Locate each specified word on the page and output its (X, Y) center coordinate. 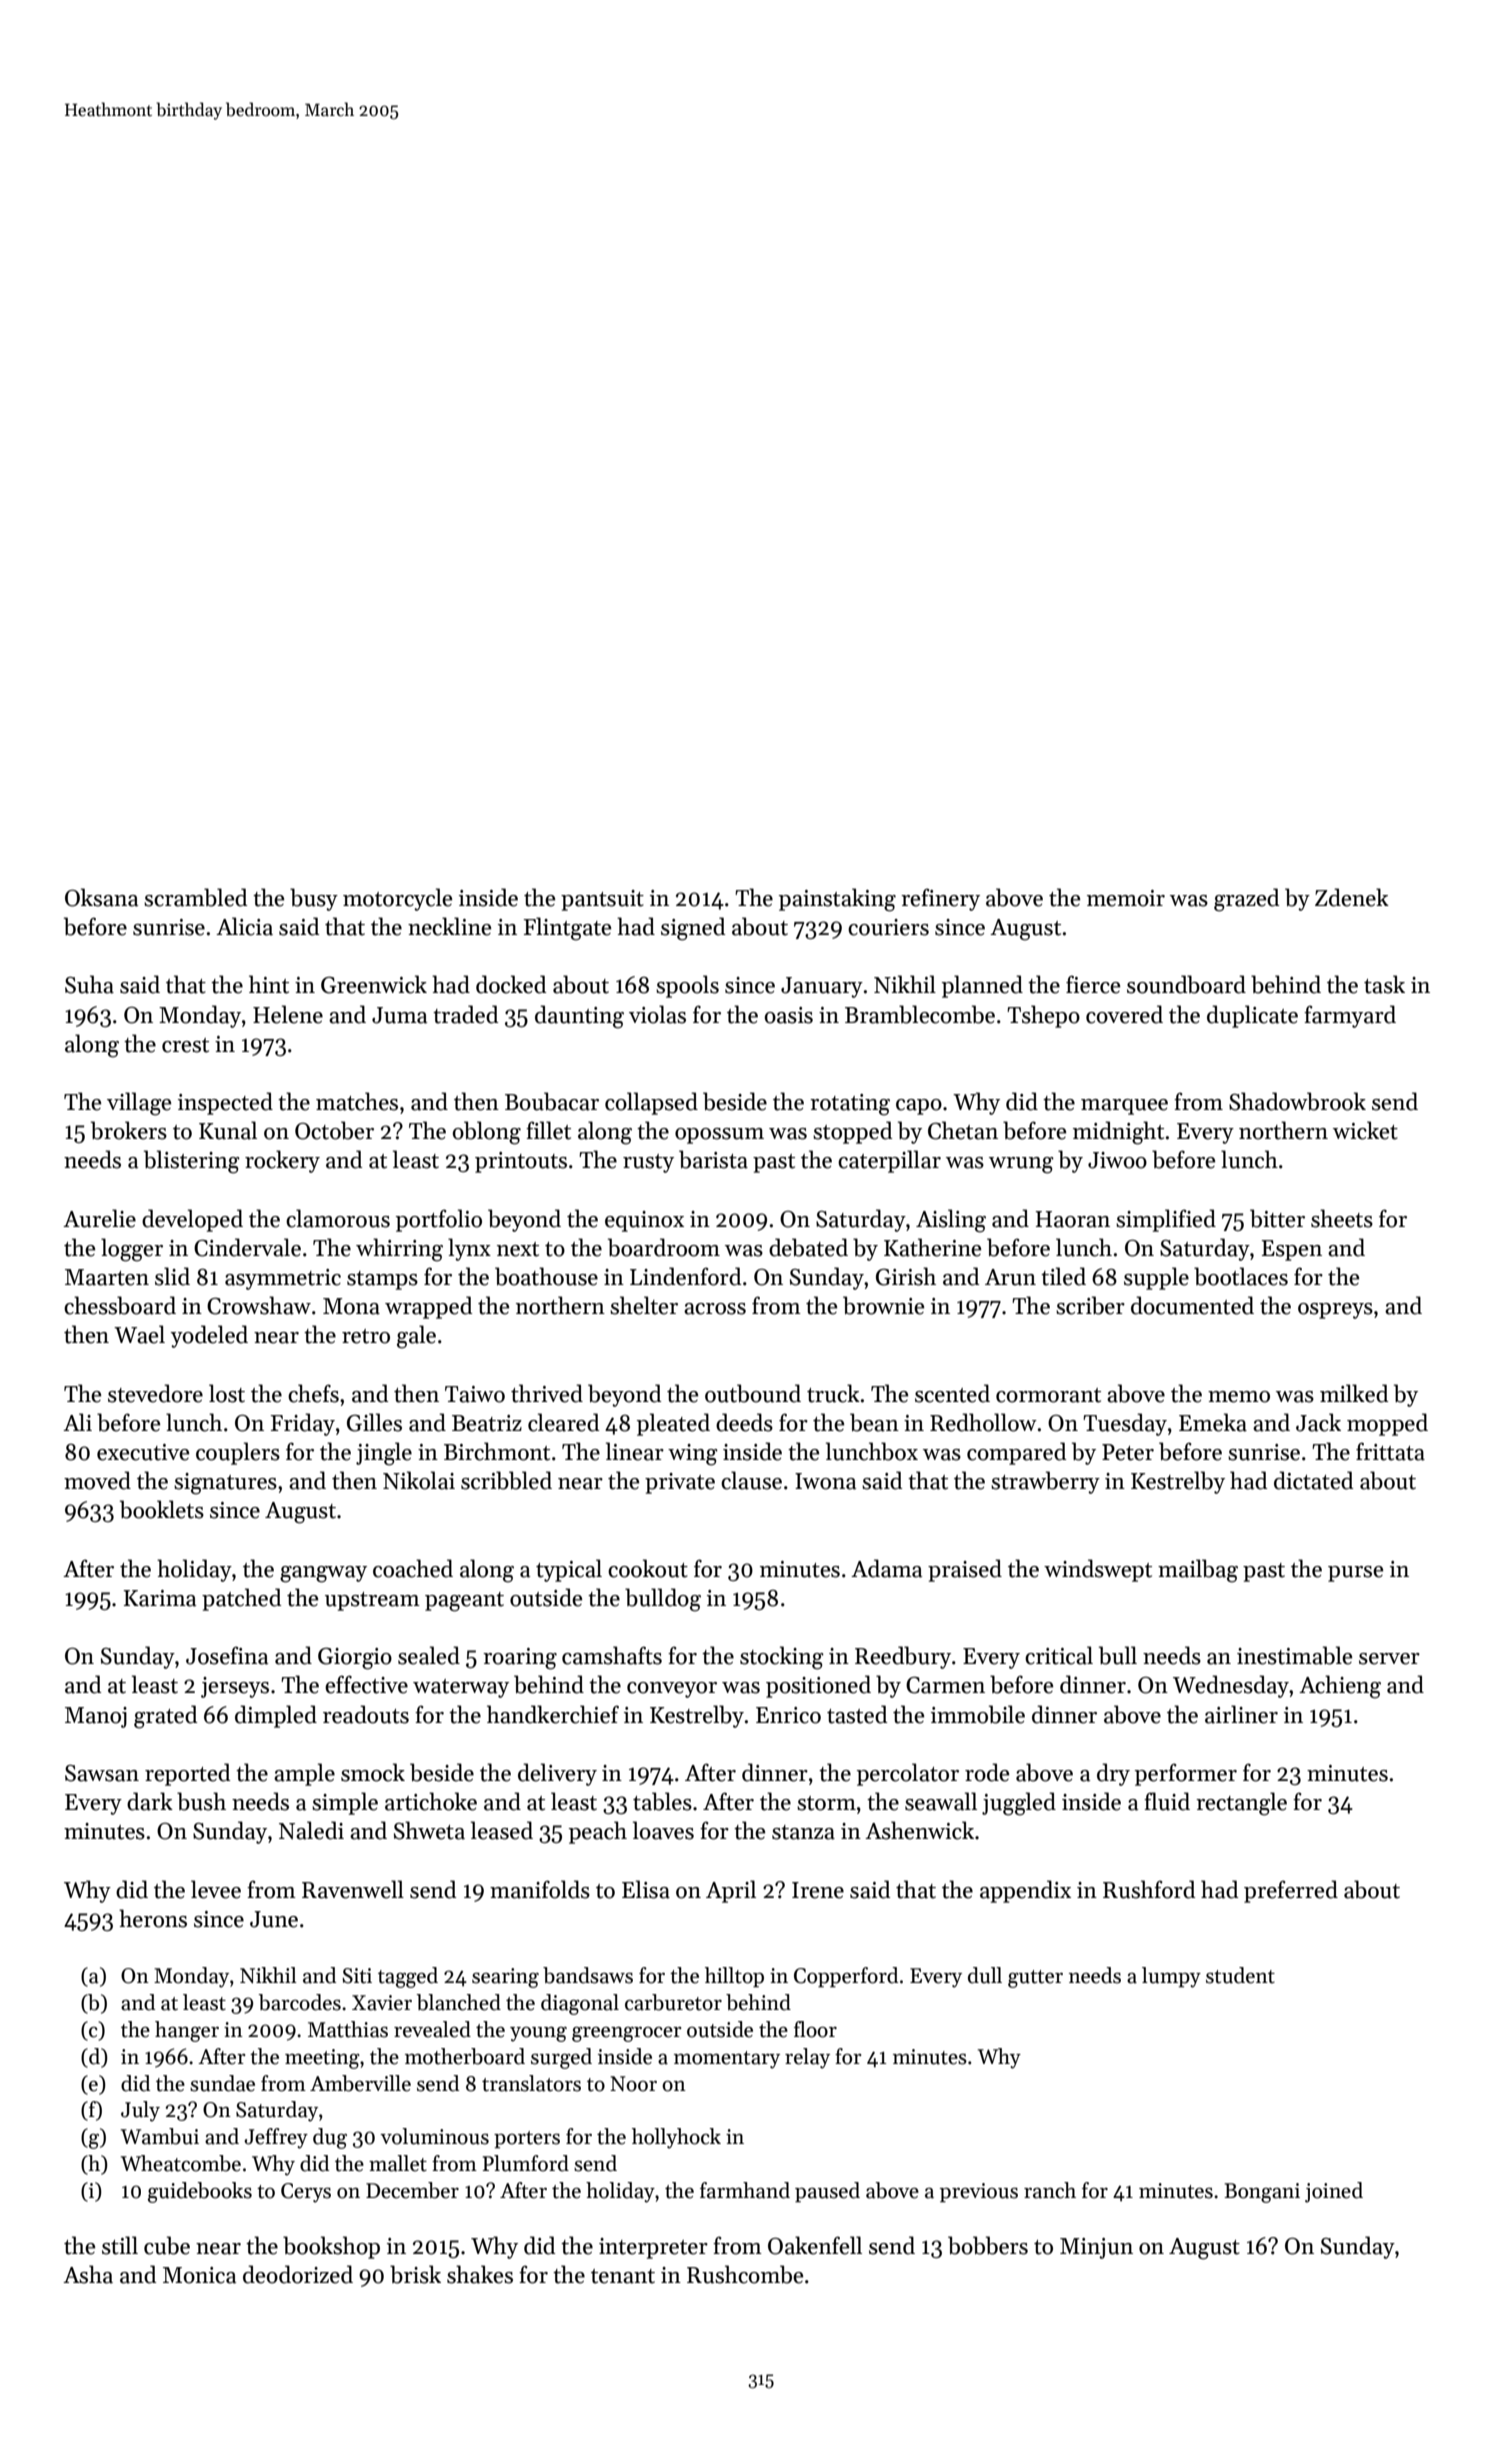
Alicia (244, 926)
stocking (782, 1658)
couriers (888, 927)
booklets (162, 1509)
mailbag (1198, 1571)
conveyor (672, 1690)
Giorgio (355, 1658)
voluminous (434, 2136)
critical (1059, 1655)
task (1384, 984)
